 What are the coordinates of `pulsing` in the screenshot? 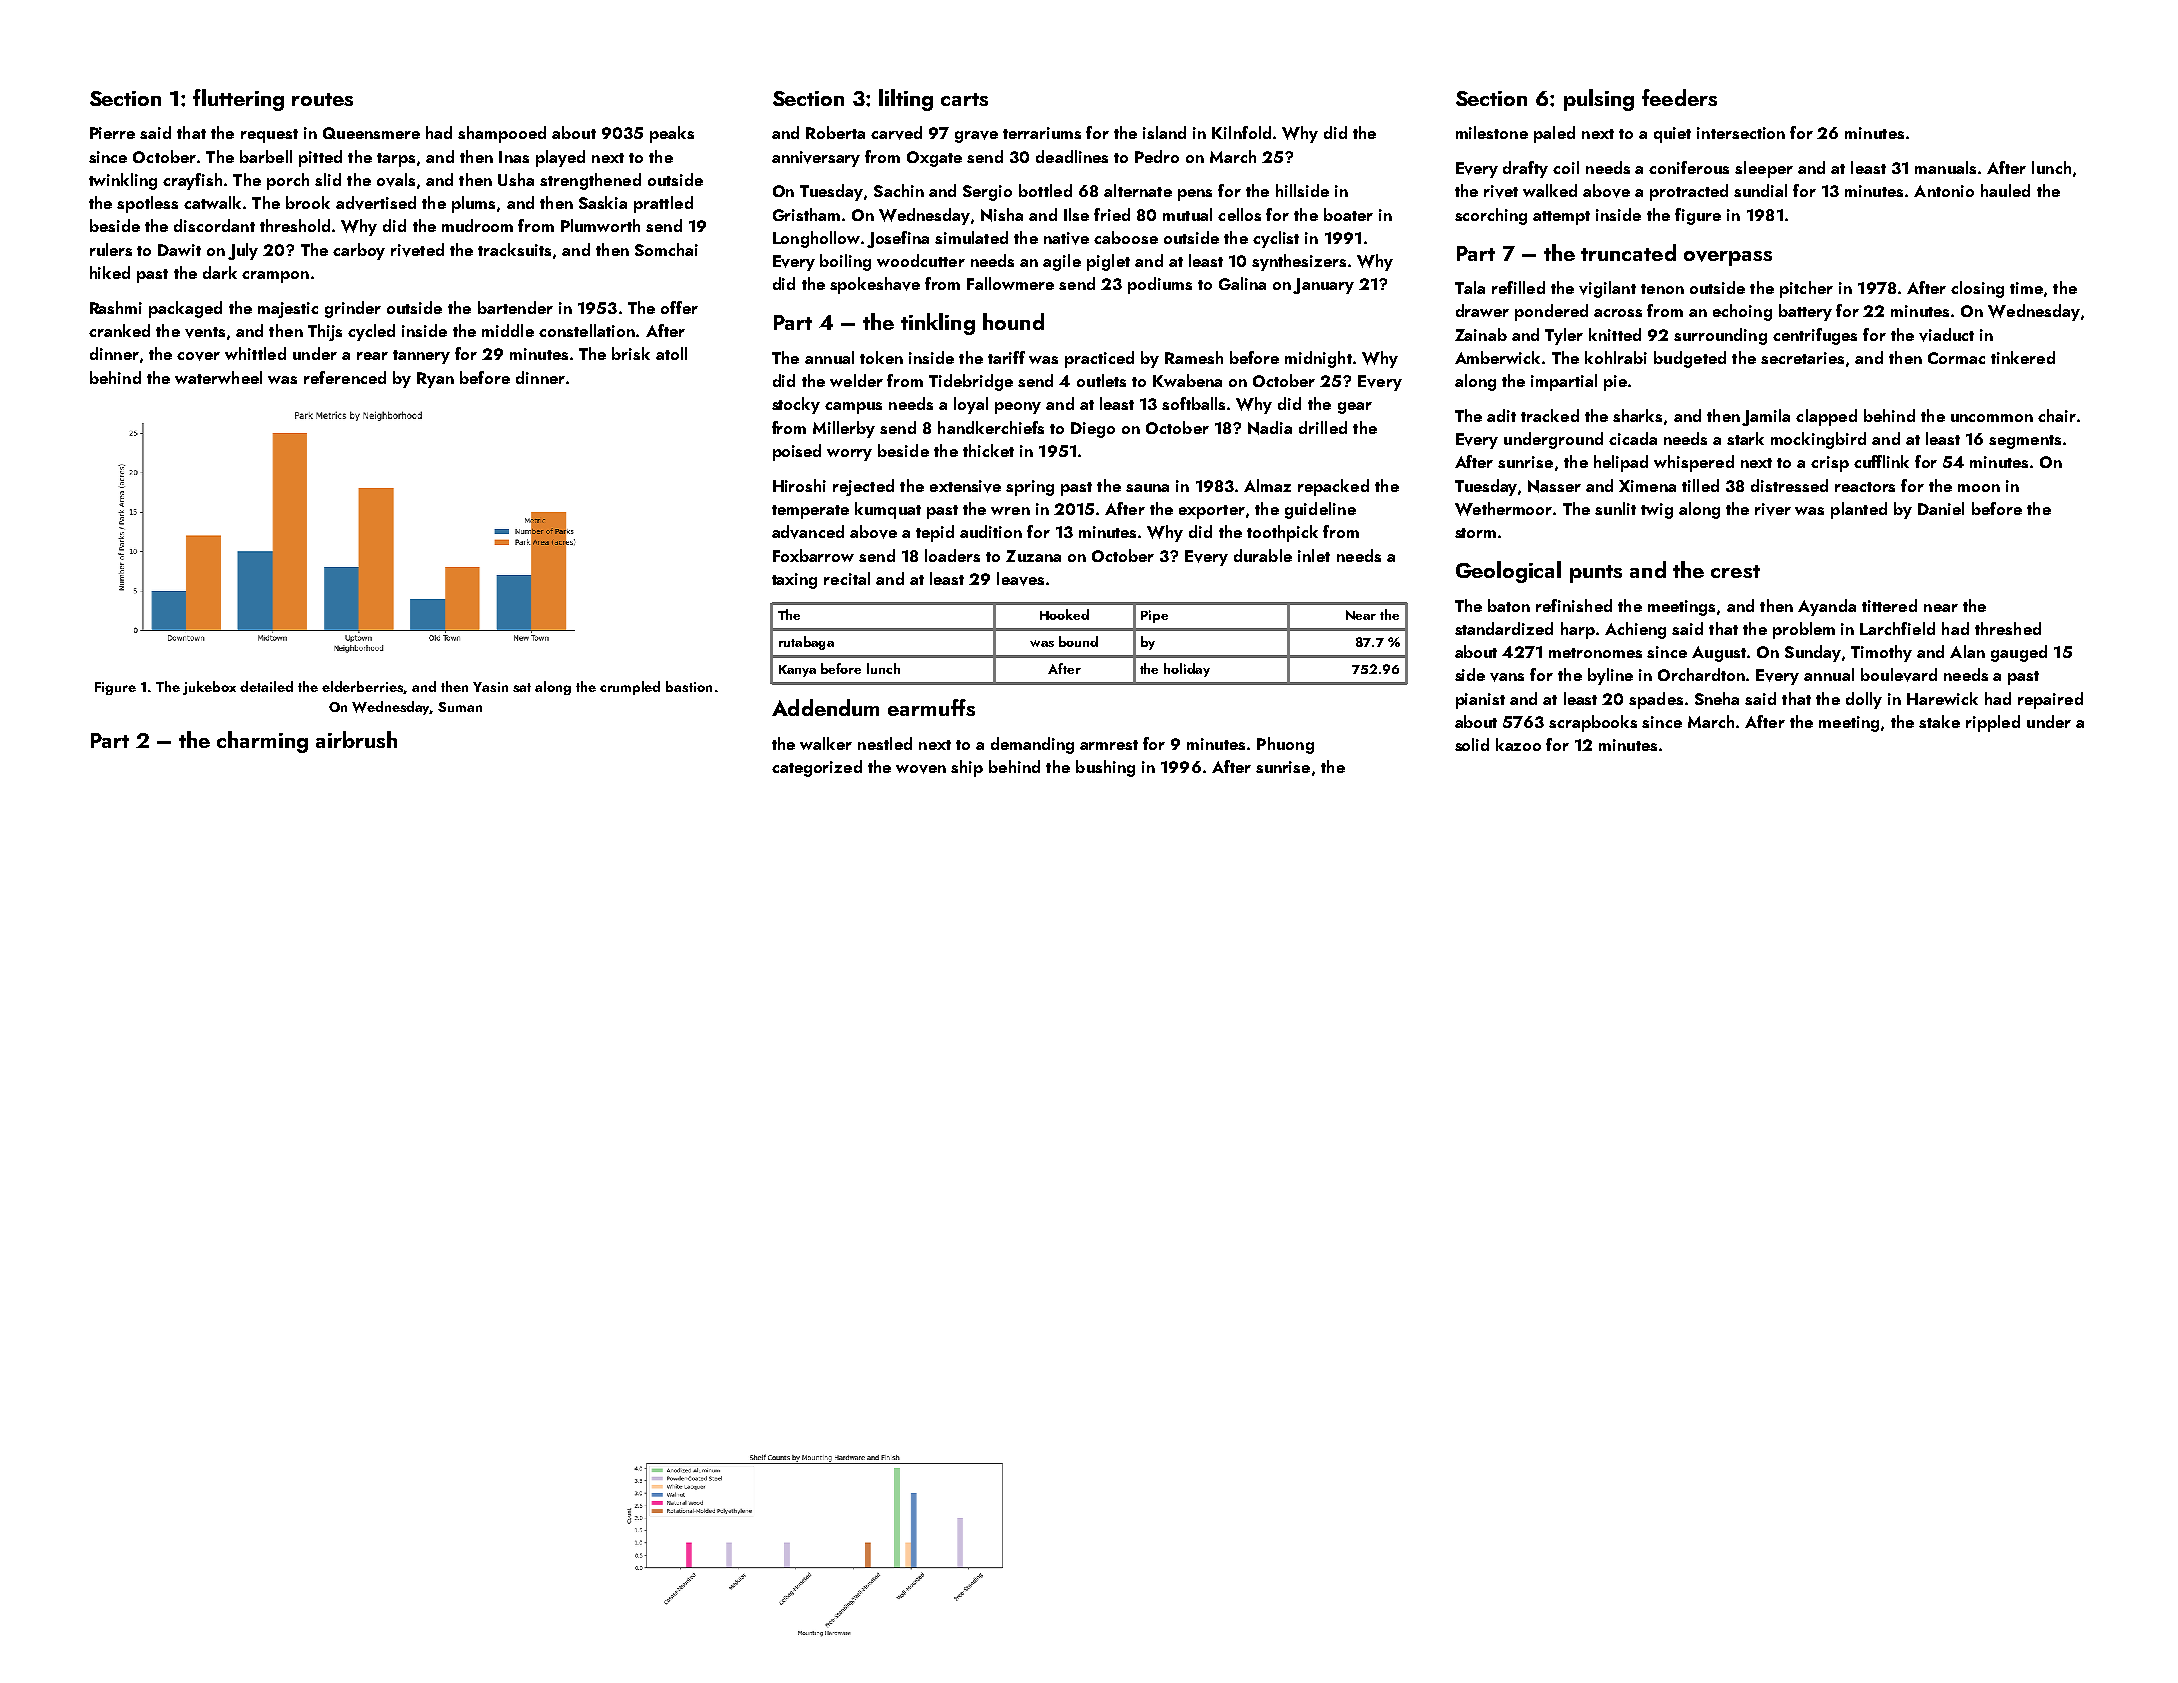 It's located at (1599, 100).
